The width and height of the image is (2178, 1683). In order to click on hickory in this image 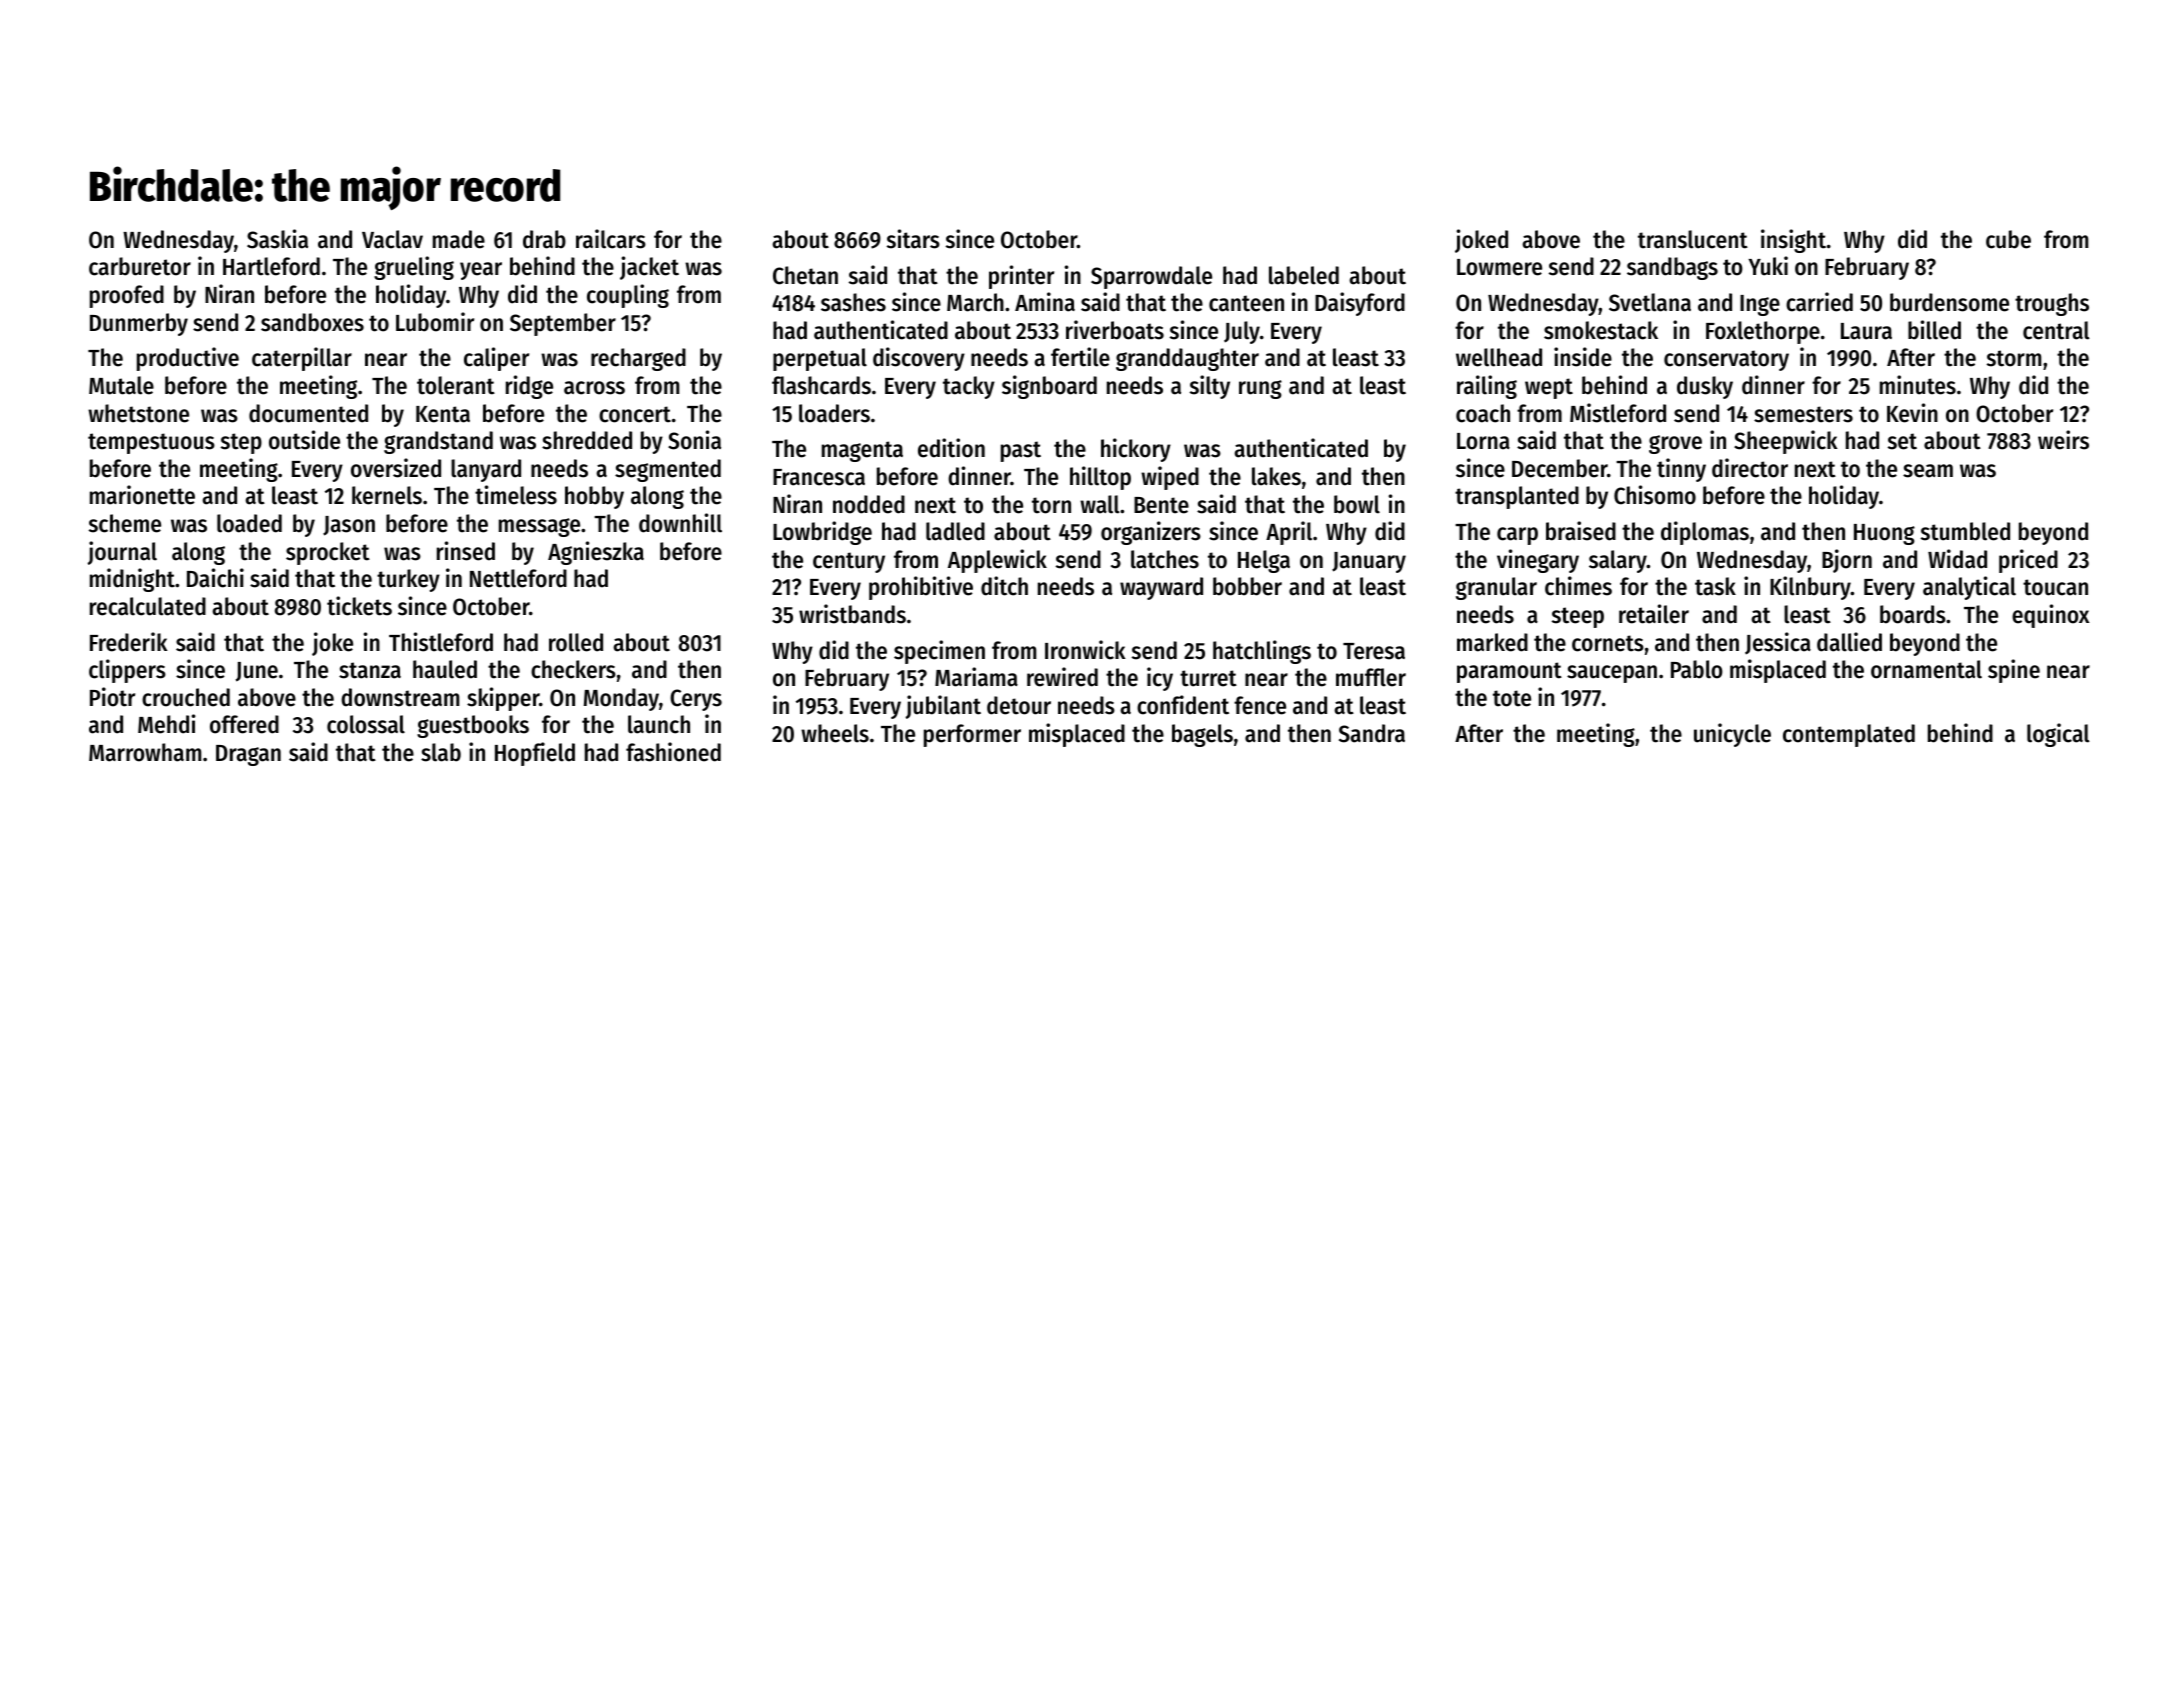, I will do `click(1136, 450)`.
